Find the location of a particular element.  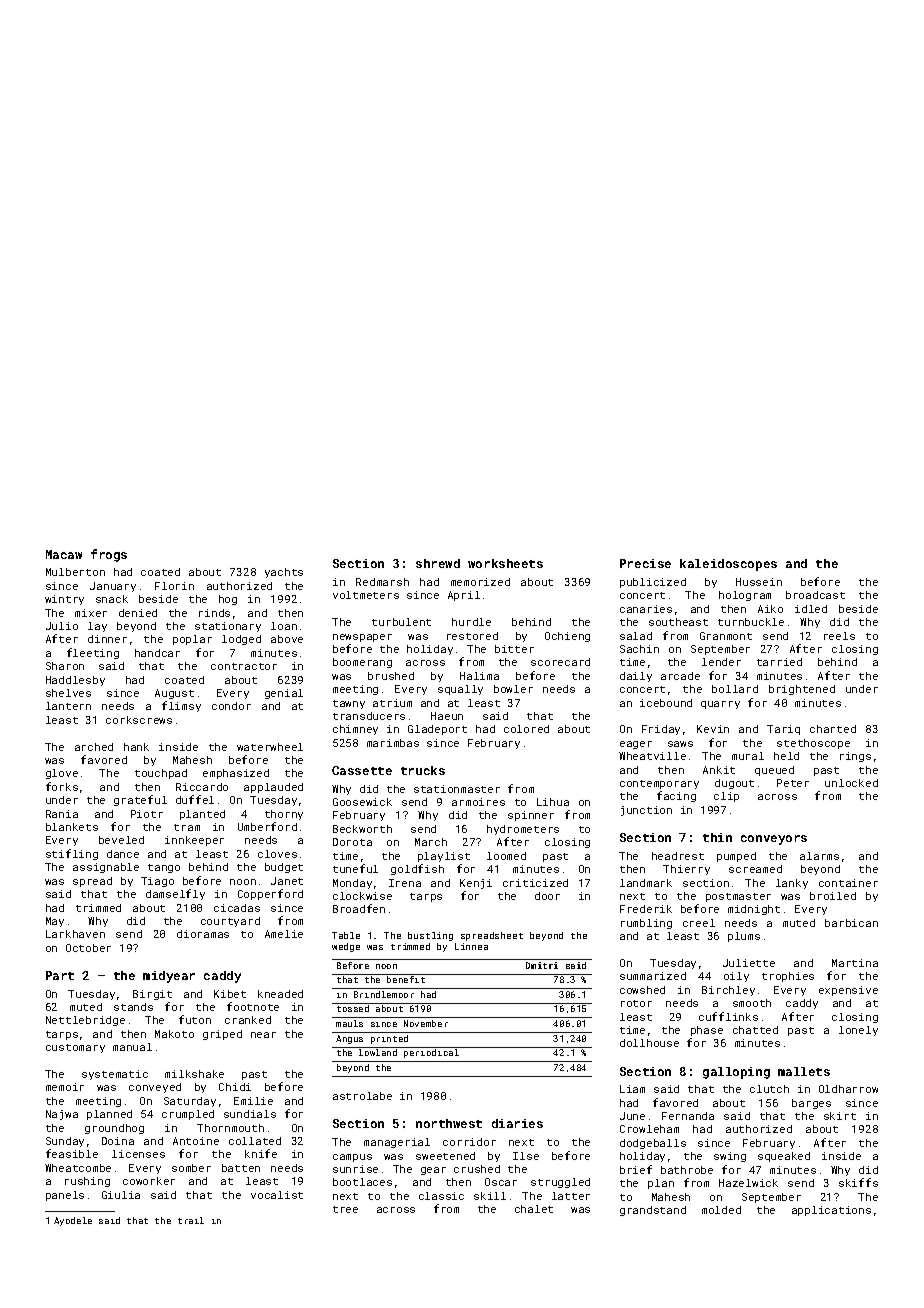

kaleidoscopes is located at coordinates (728, 565).
